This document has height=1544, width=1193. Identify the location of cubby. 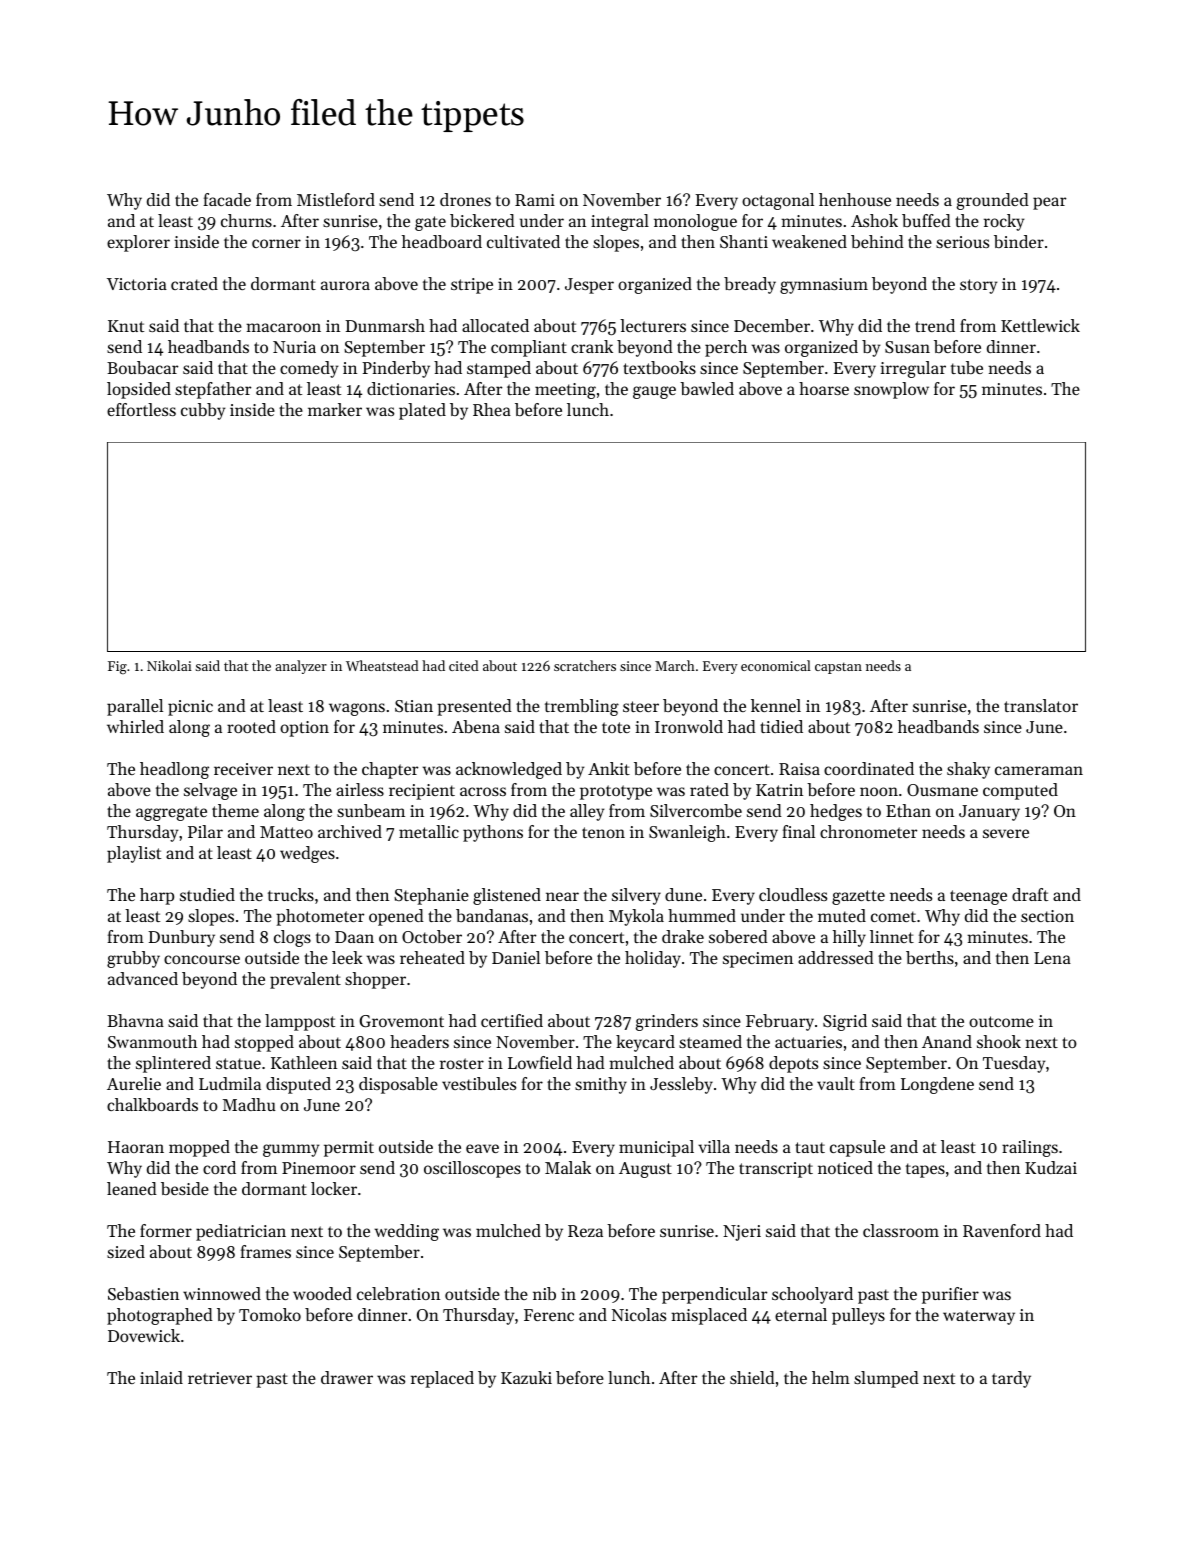
(203, 411).
